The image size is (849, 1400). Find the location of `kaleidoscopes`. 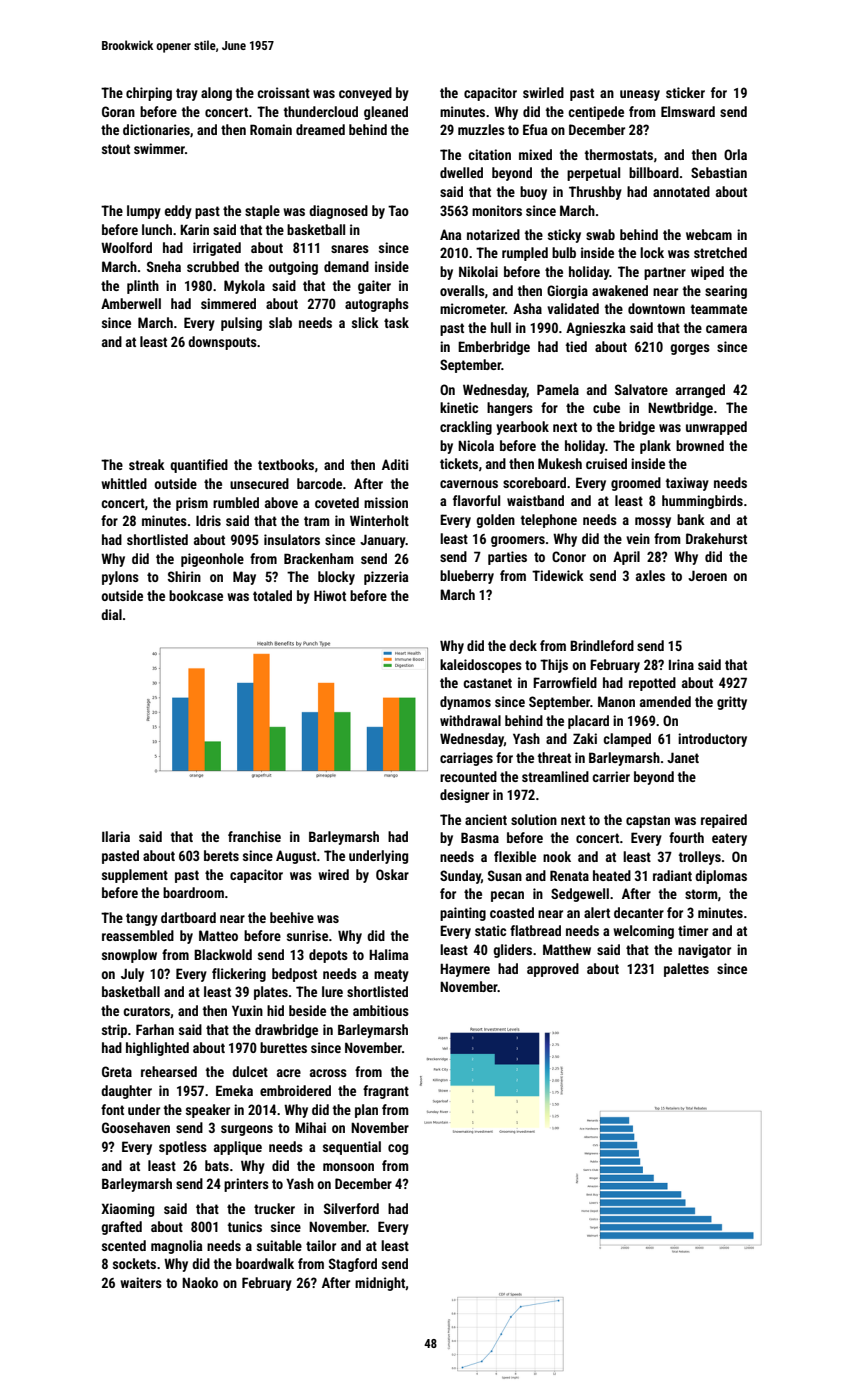

kaleidoscopes is located at coordinates (481, 666).
